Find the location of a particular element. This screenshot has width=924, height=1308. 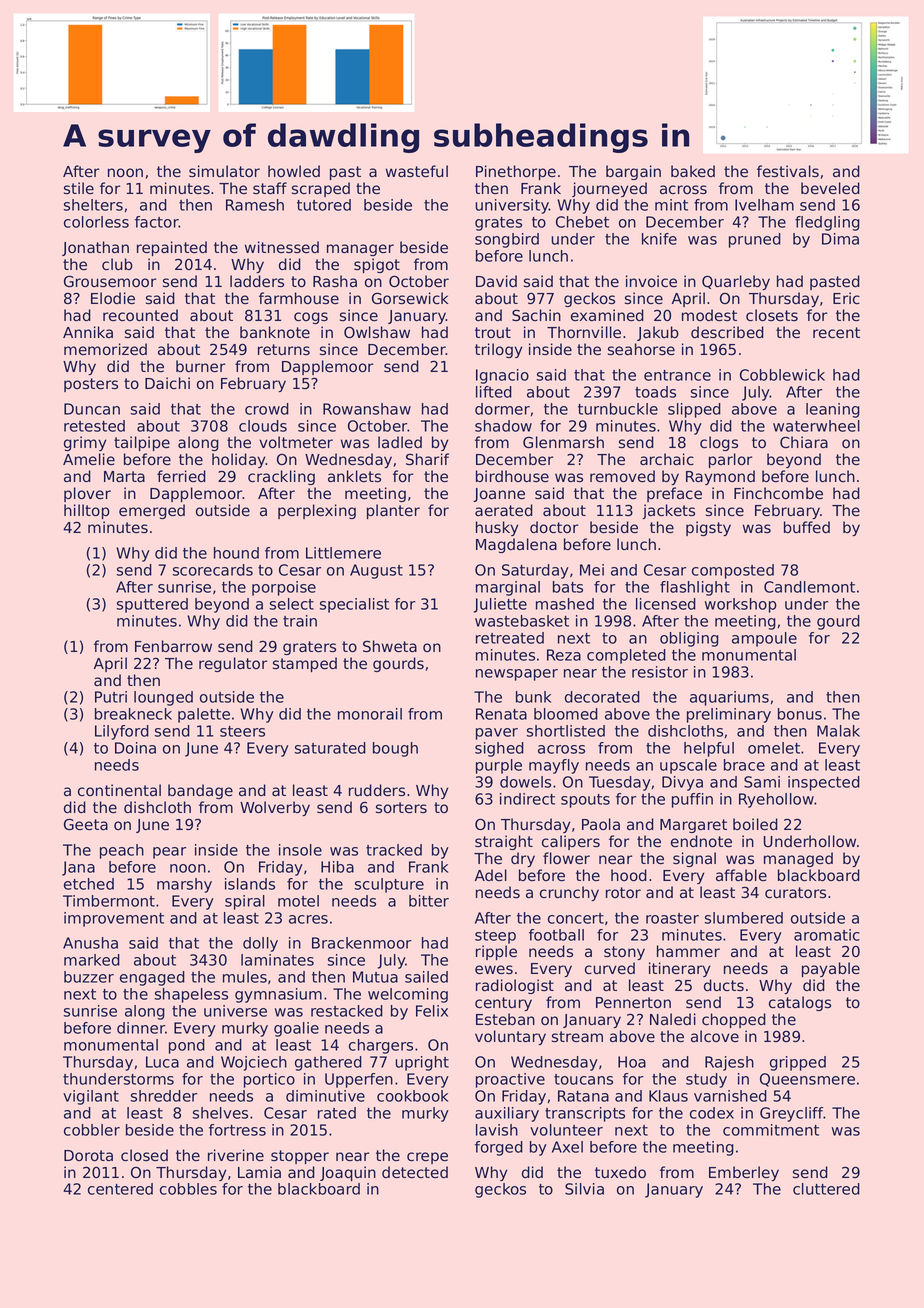

emerged is located at coordinates (152, 511).
